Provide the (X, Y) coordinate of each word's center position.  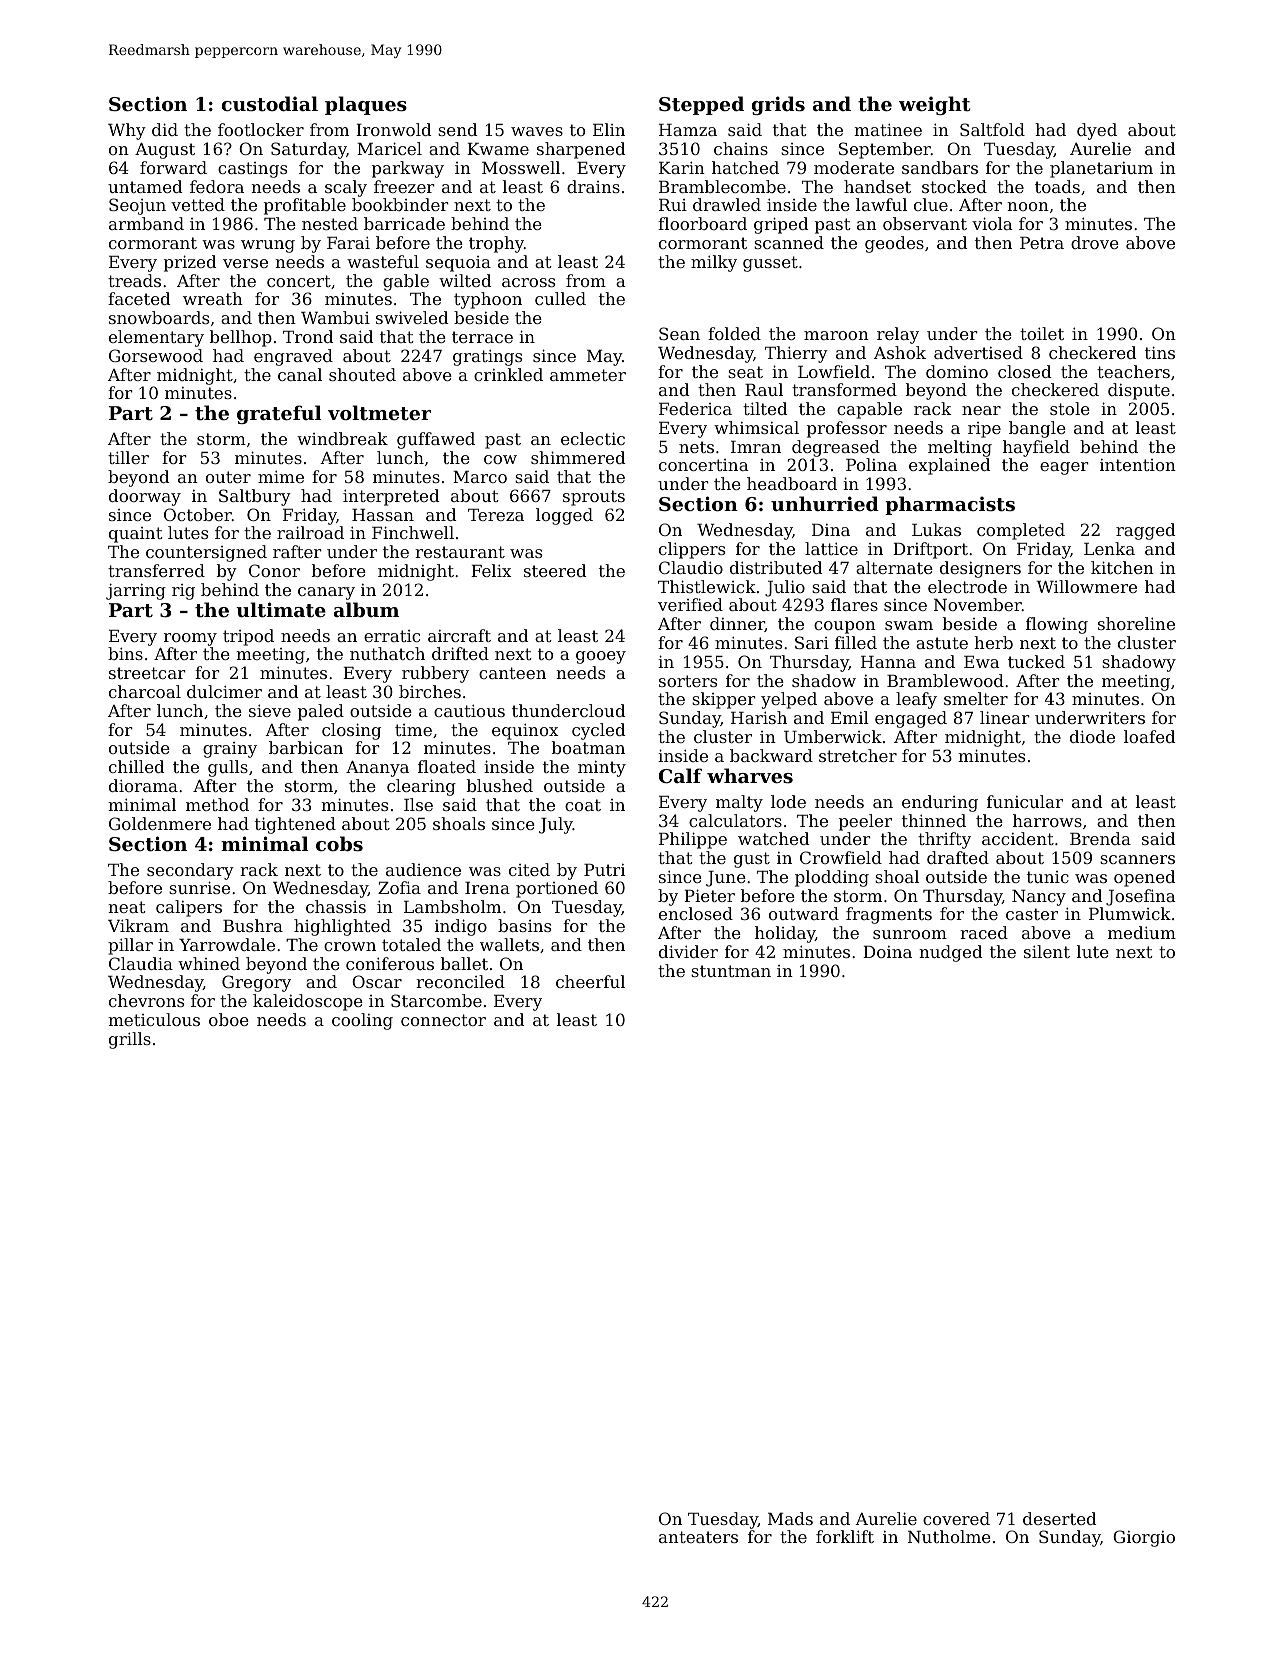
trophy (496, 244)
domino (957, 371)
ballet (464, 963)
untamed (145, 186)
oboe (229, 1019)
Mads (790, 1518)
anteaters (698, 1537)
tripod (248, 637)
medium (1142, 932)
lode (788, 801)
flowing (1057, 625)
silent (1047, 951)
